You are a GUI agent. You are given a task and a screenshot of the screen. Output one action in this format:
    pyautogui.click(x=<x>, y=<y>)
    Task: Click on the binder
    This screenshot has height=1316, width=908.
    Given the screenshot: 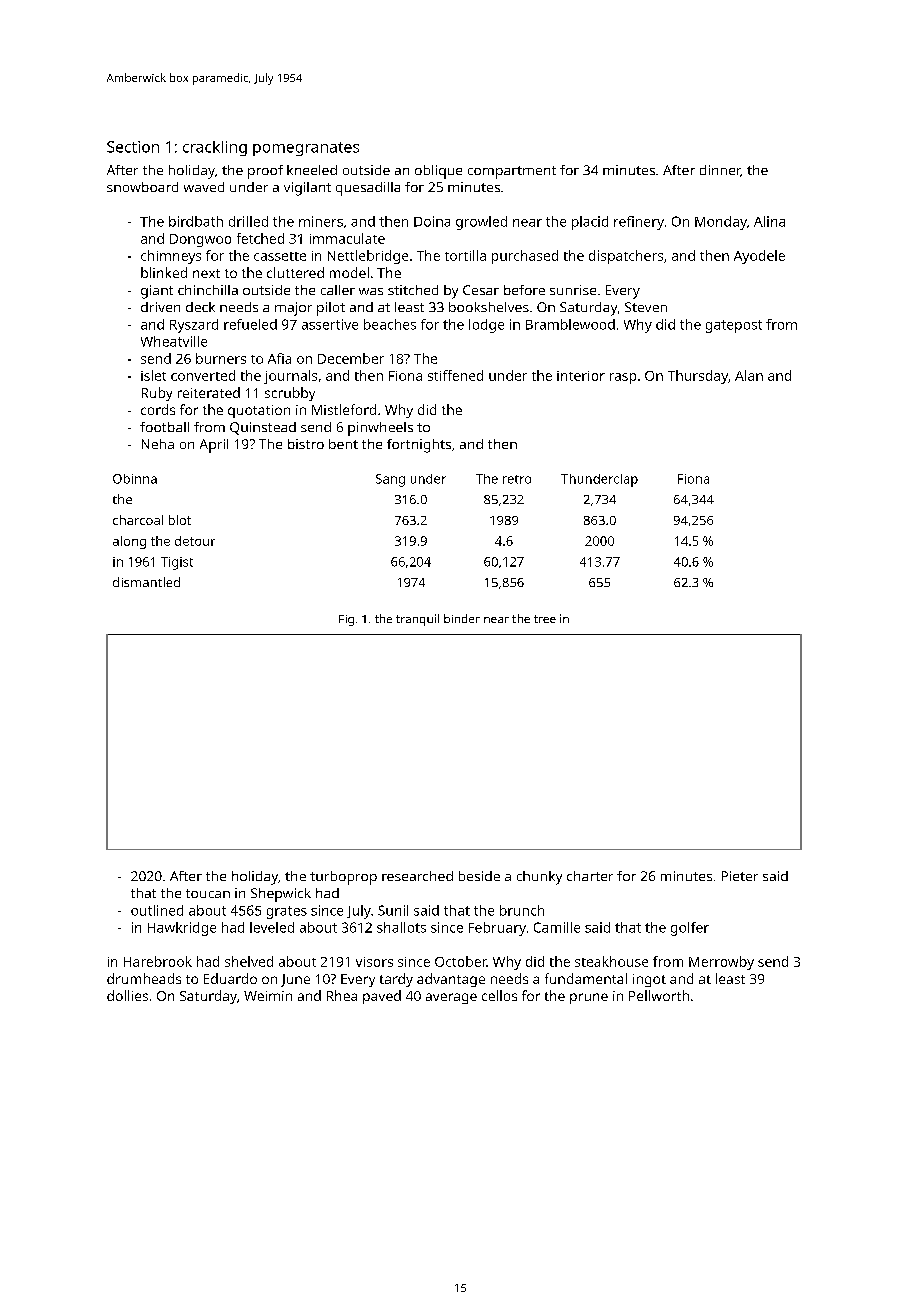 What is the action you would take?
    pyautogui.click(x=462, y=618)
